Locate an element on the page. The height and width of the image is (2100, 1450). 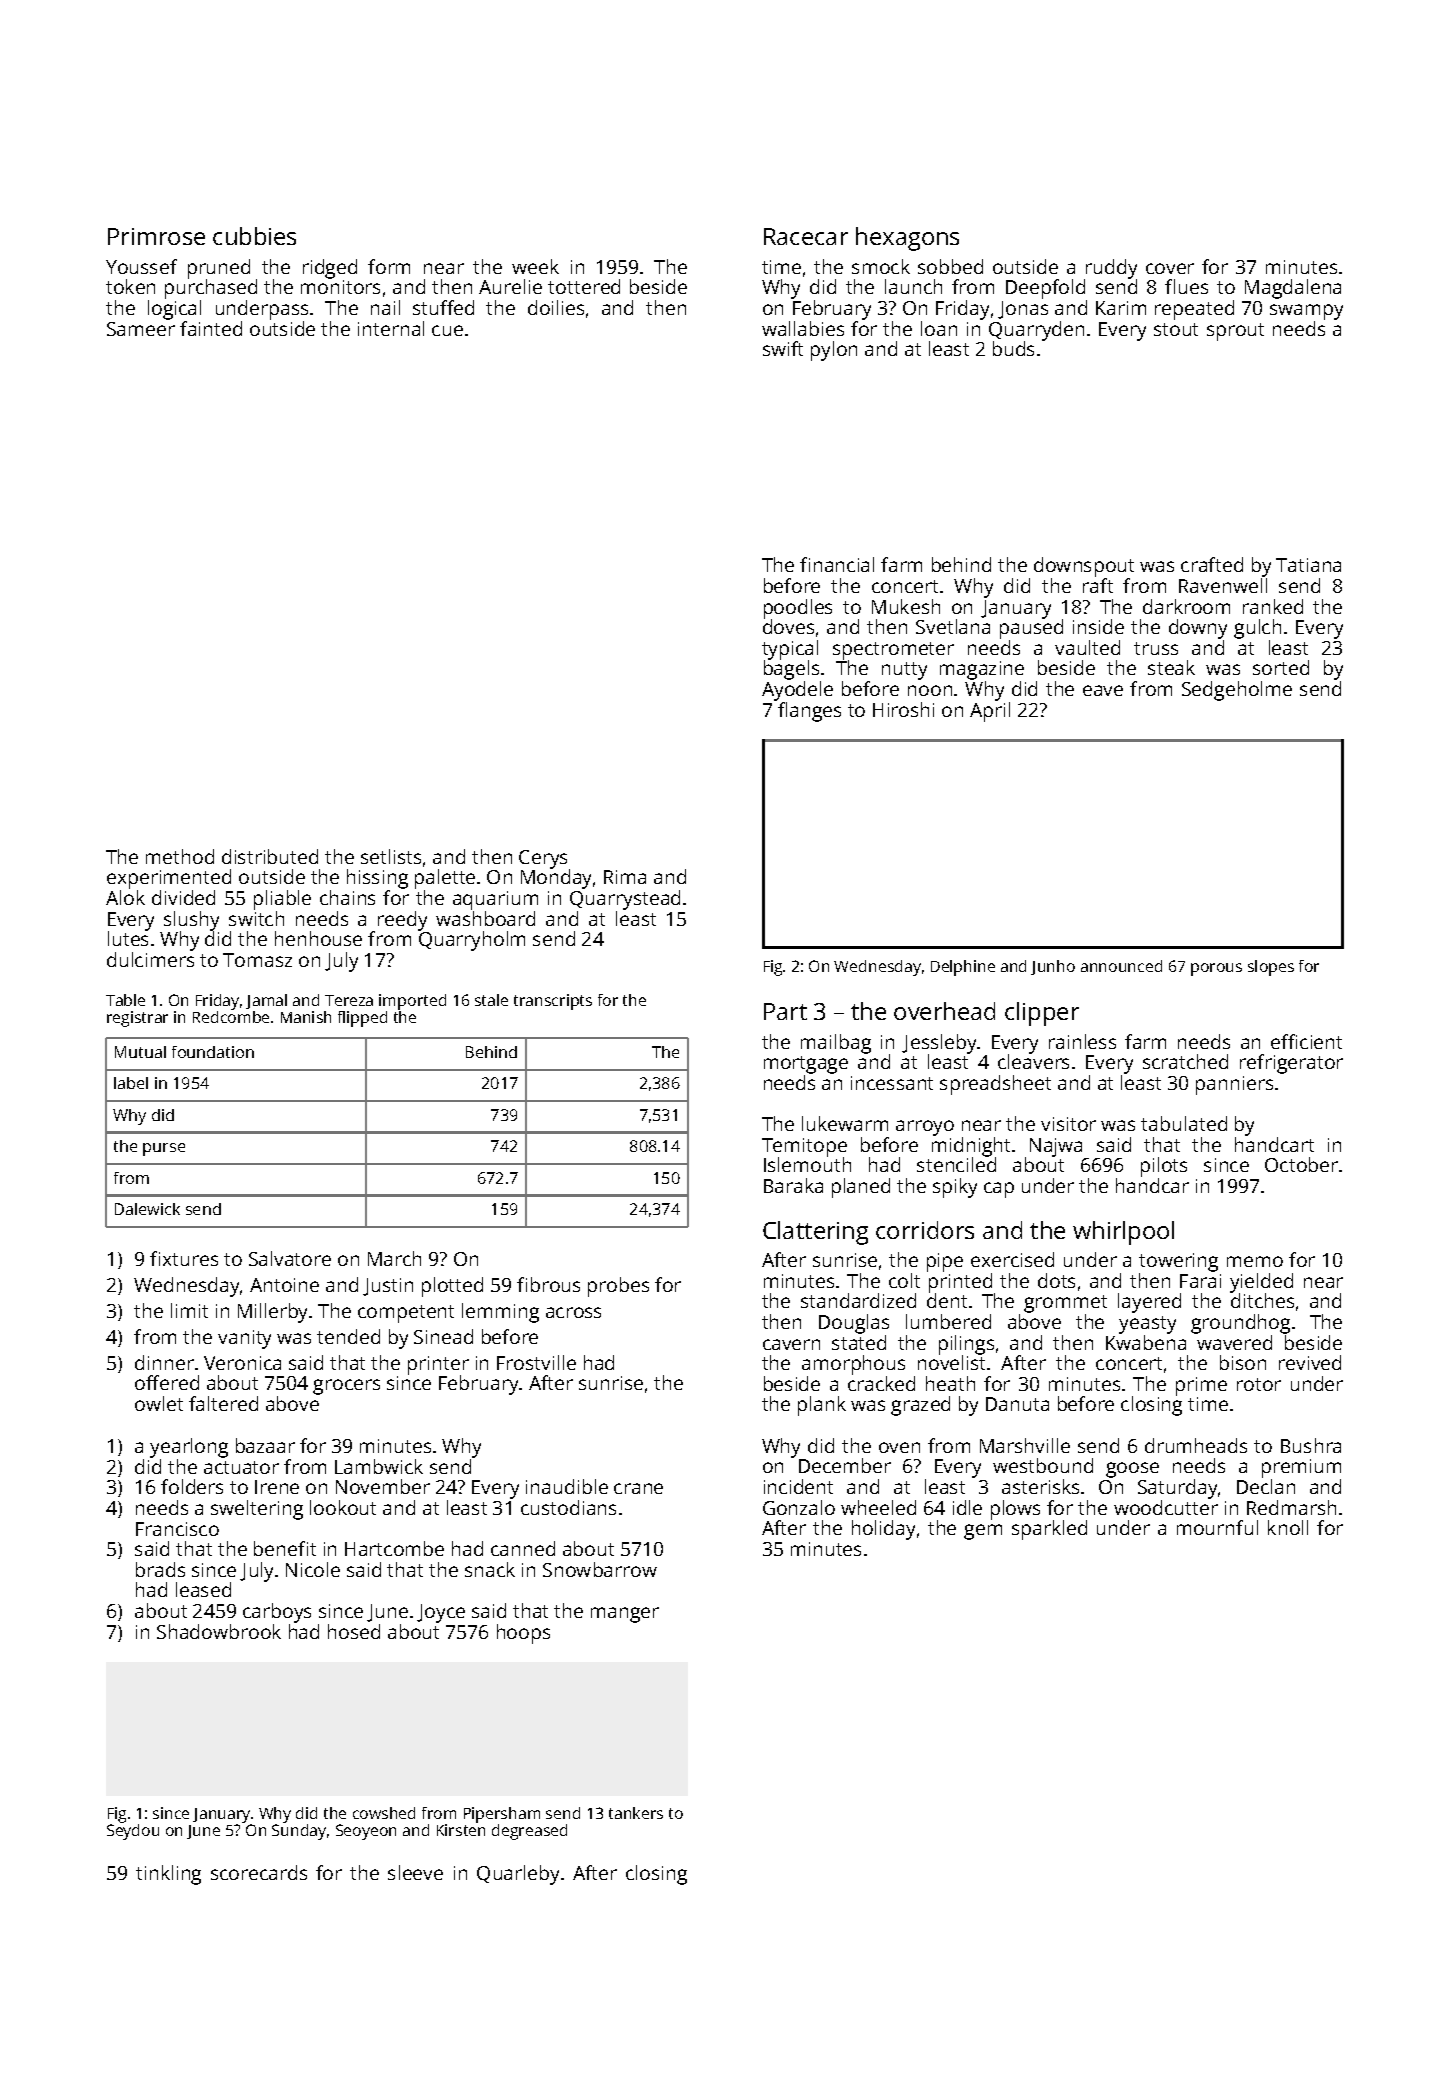
cover is located at coordinates (1170, 268).
